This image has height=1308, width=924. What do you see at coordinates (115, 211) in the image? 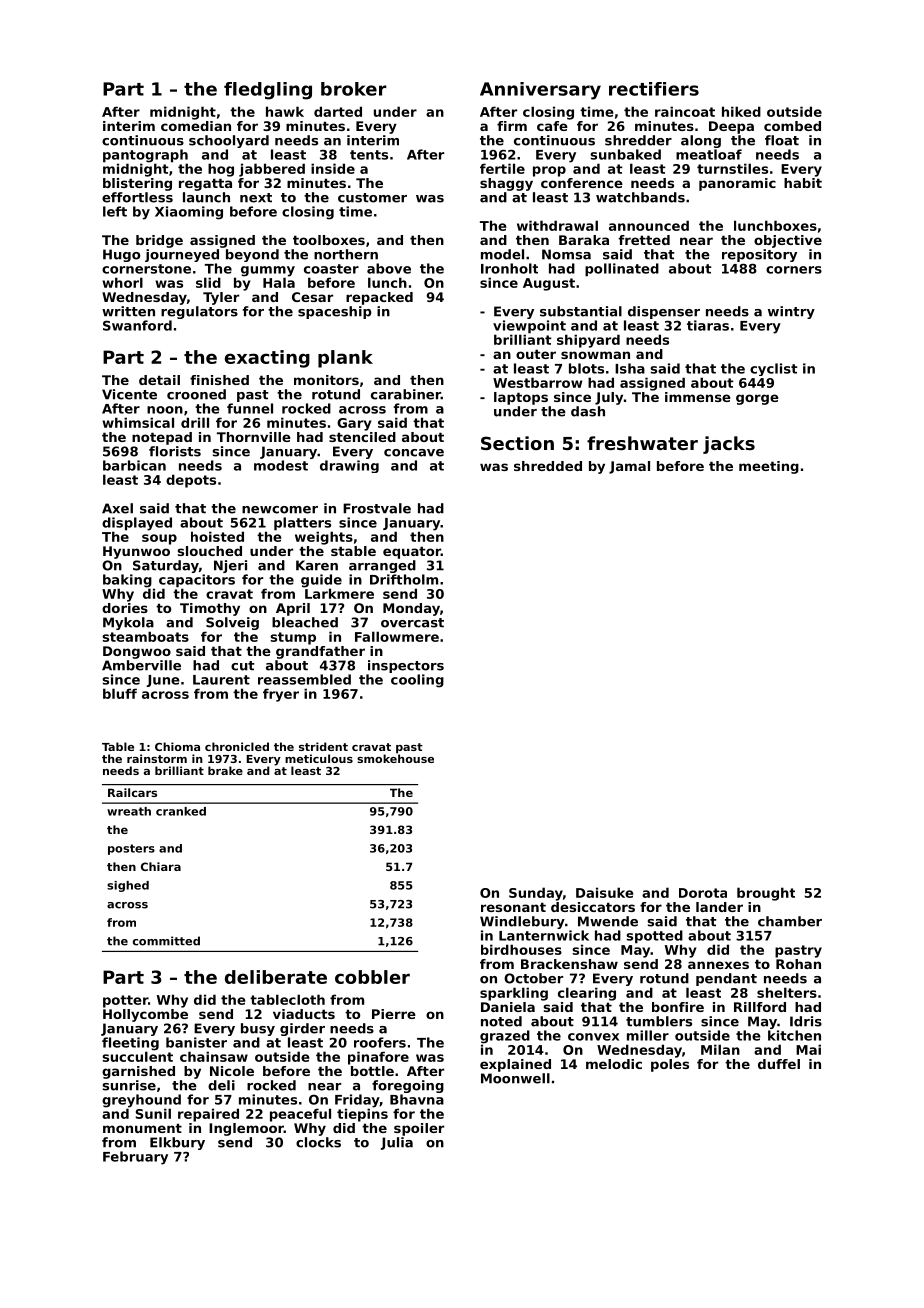
I see `left` at bounding box center [115, 211].
